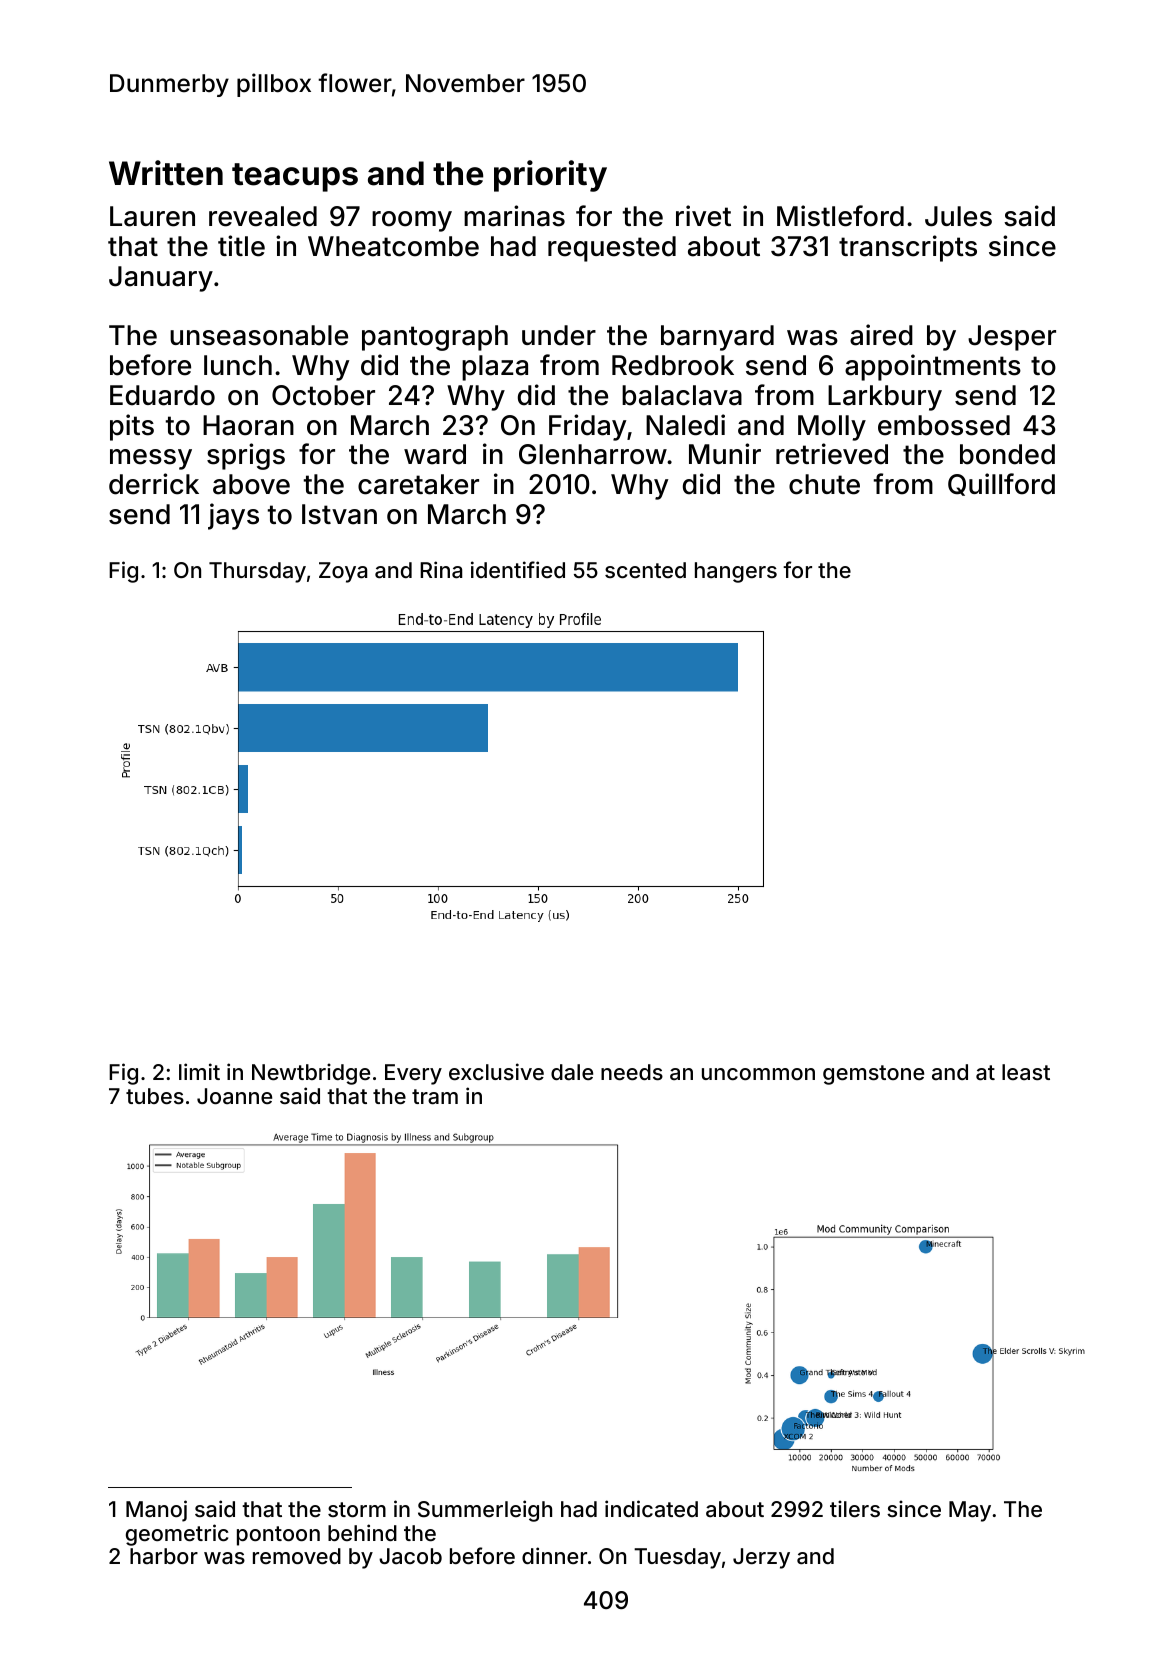  What do you see at coordinates (156, 1511) in the page?
I see `Manoj` at bounding box center [156, 1511].
